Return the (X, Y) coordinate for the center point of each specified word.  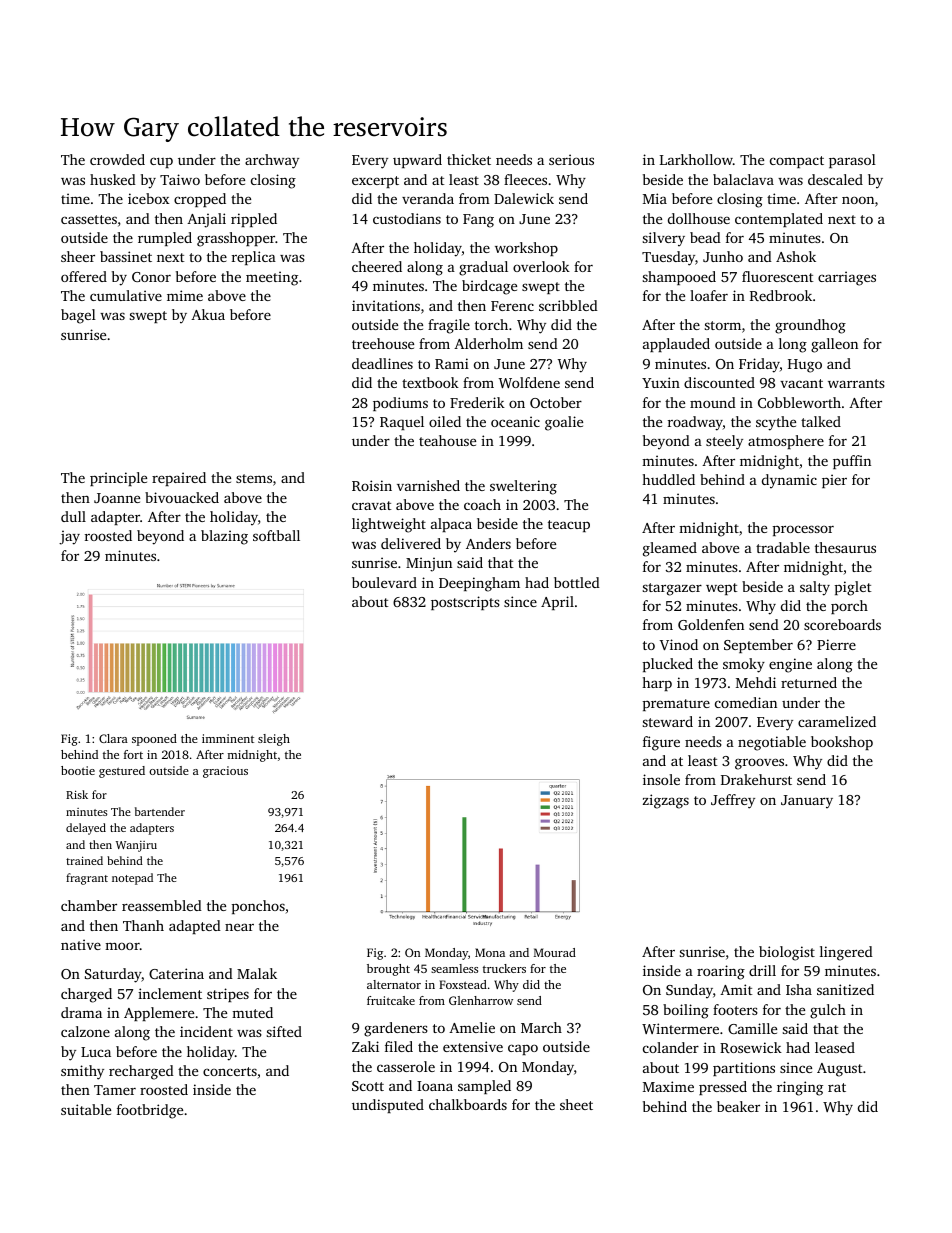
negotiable (772, 743)
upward (417, 161)
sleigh (274, 740)
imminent (228, 738)
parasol (852, 161)
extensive (473, 1046)
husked (113, 179)
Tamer (115, 1090)
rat (837, 1087)
